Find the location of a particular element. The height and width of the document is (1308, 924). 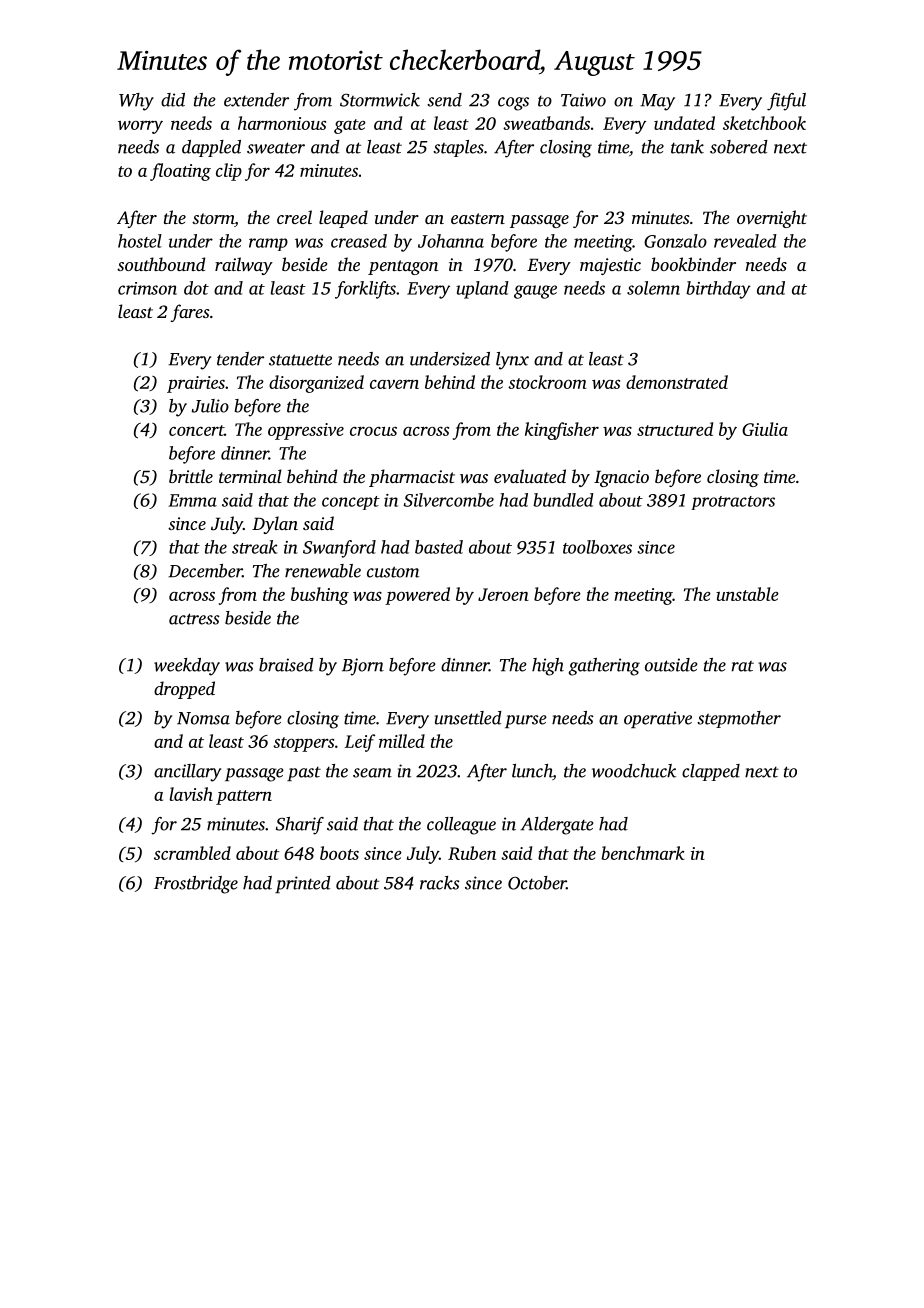

Jeroen is located at coordinates (503, 594).
